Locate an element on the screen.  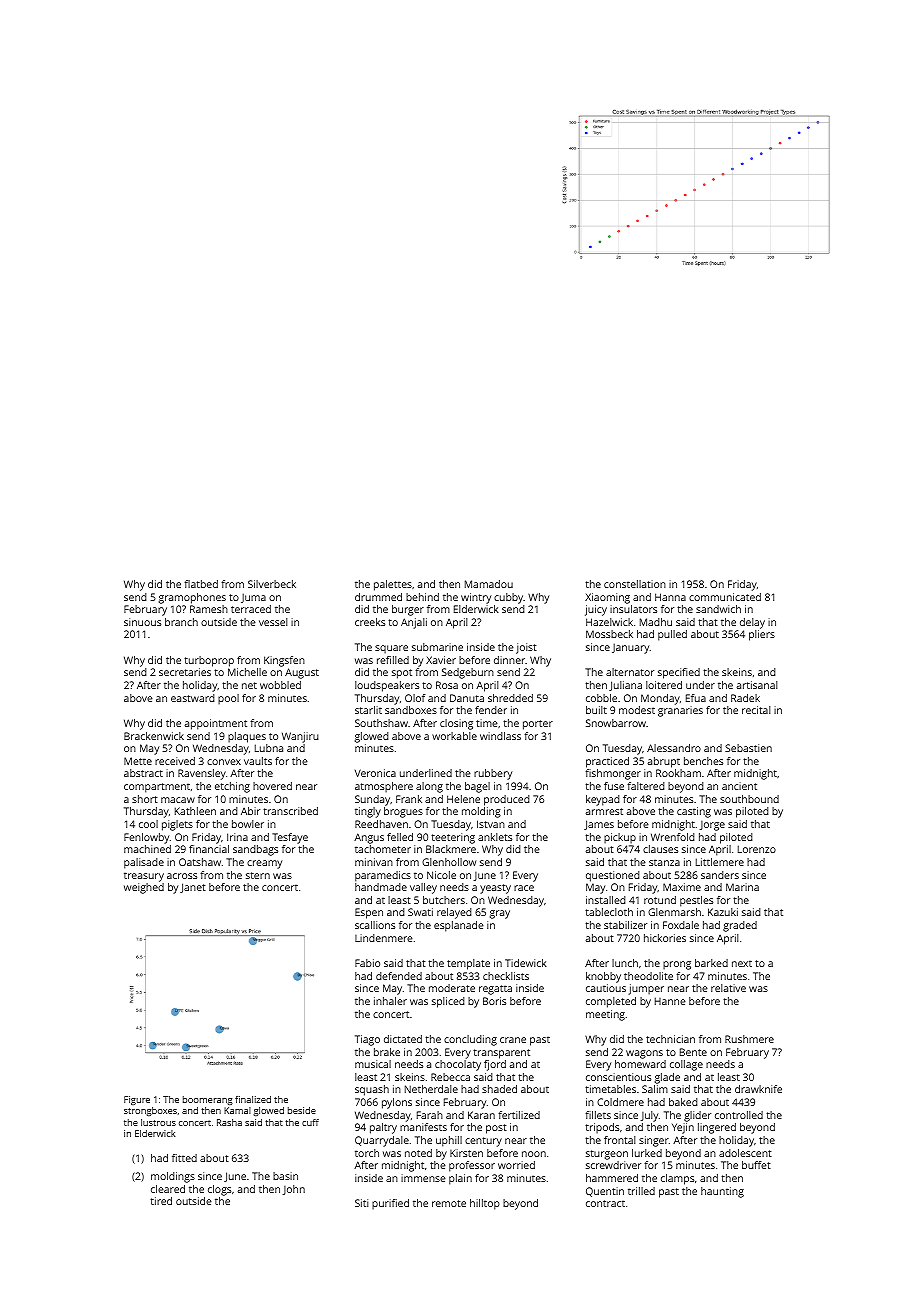
Bente is located at coordinates (693, 1052).
